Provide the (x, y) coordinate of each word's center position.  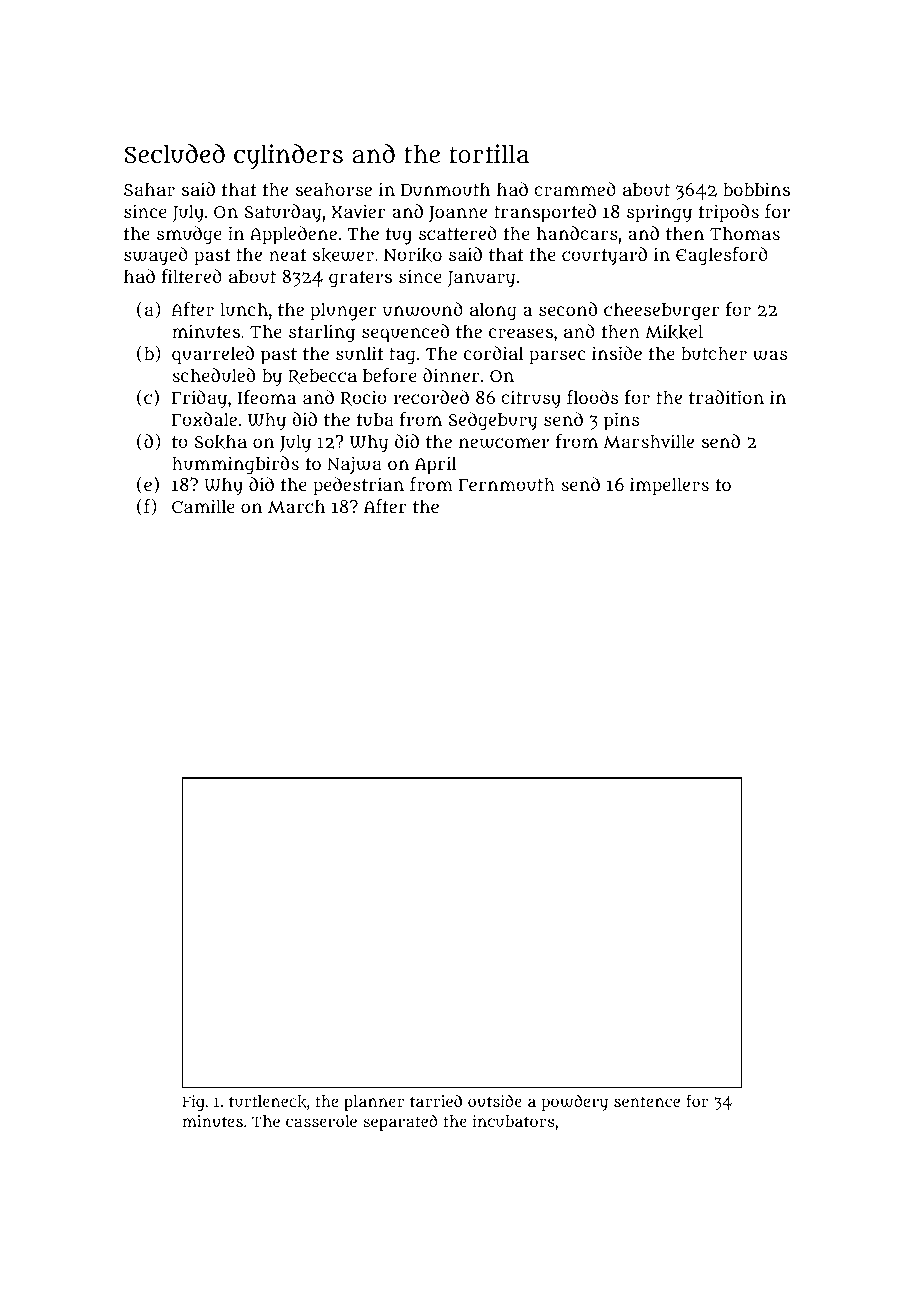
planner (374, 1103)
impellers (669, 486)
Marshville (649, 441)
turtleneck (268, 1101)
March (296, 506)
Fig (193, 1103)
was (770, 355)
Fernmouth (507, 484)
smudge (189, 235)
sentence (647, 1101)
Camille (203, 506)
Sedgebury (492, 421)
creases (521, 333)
